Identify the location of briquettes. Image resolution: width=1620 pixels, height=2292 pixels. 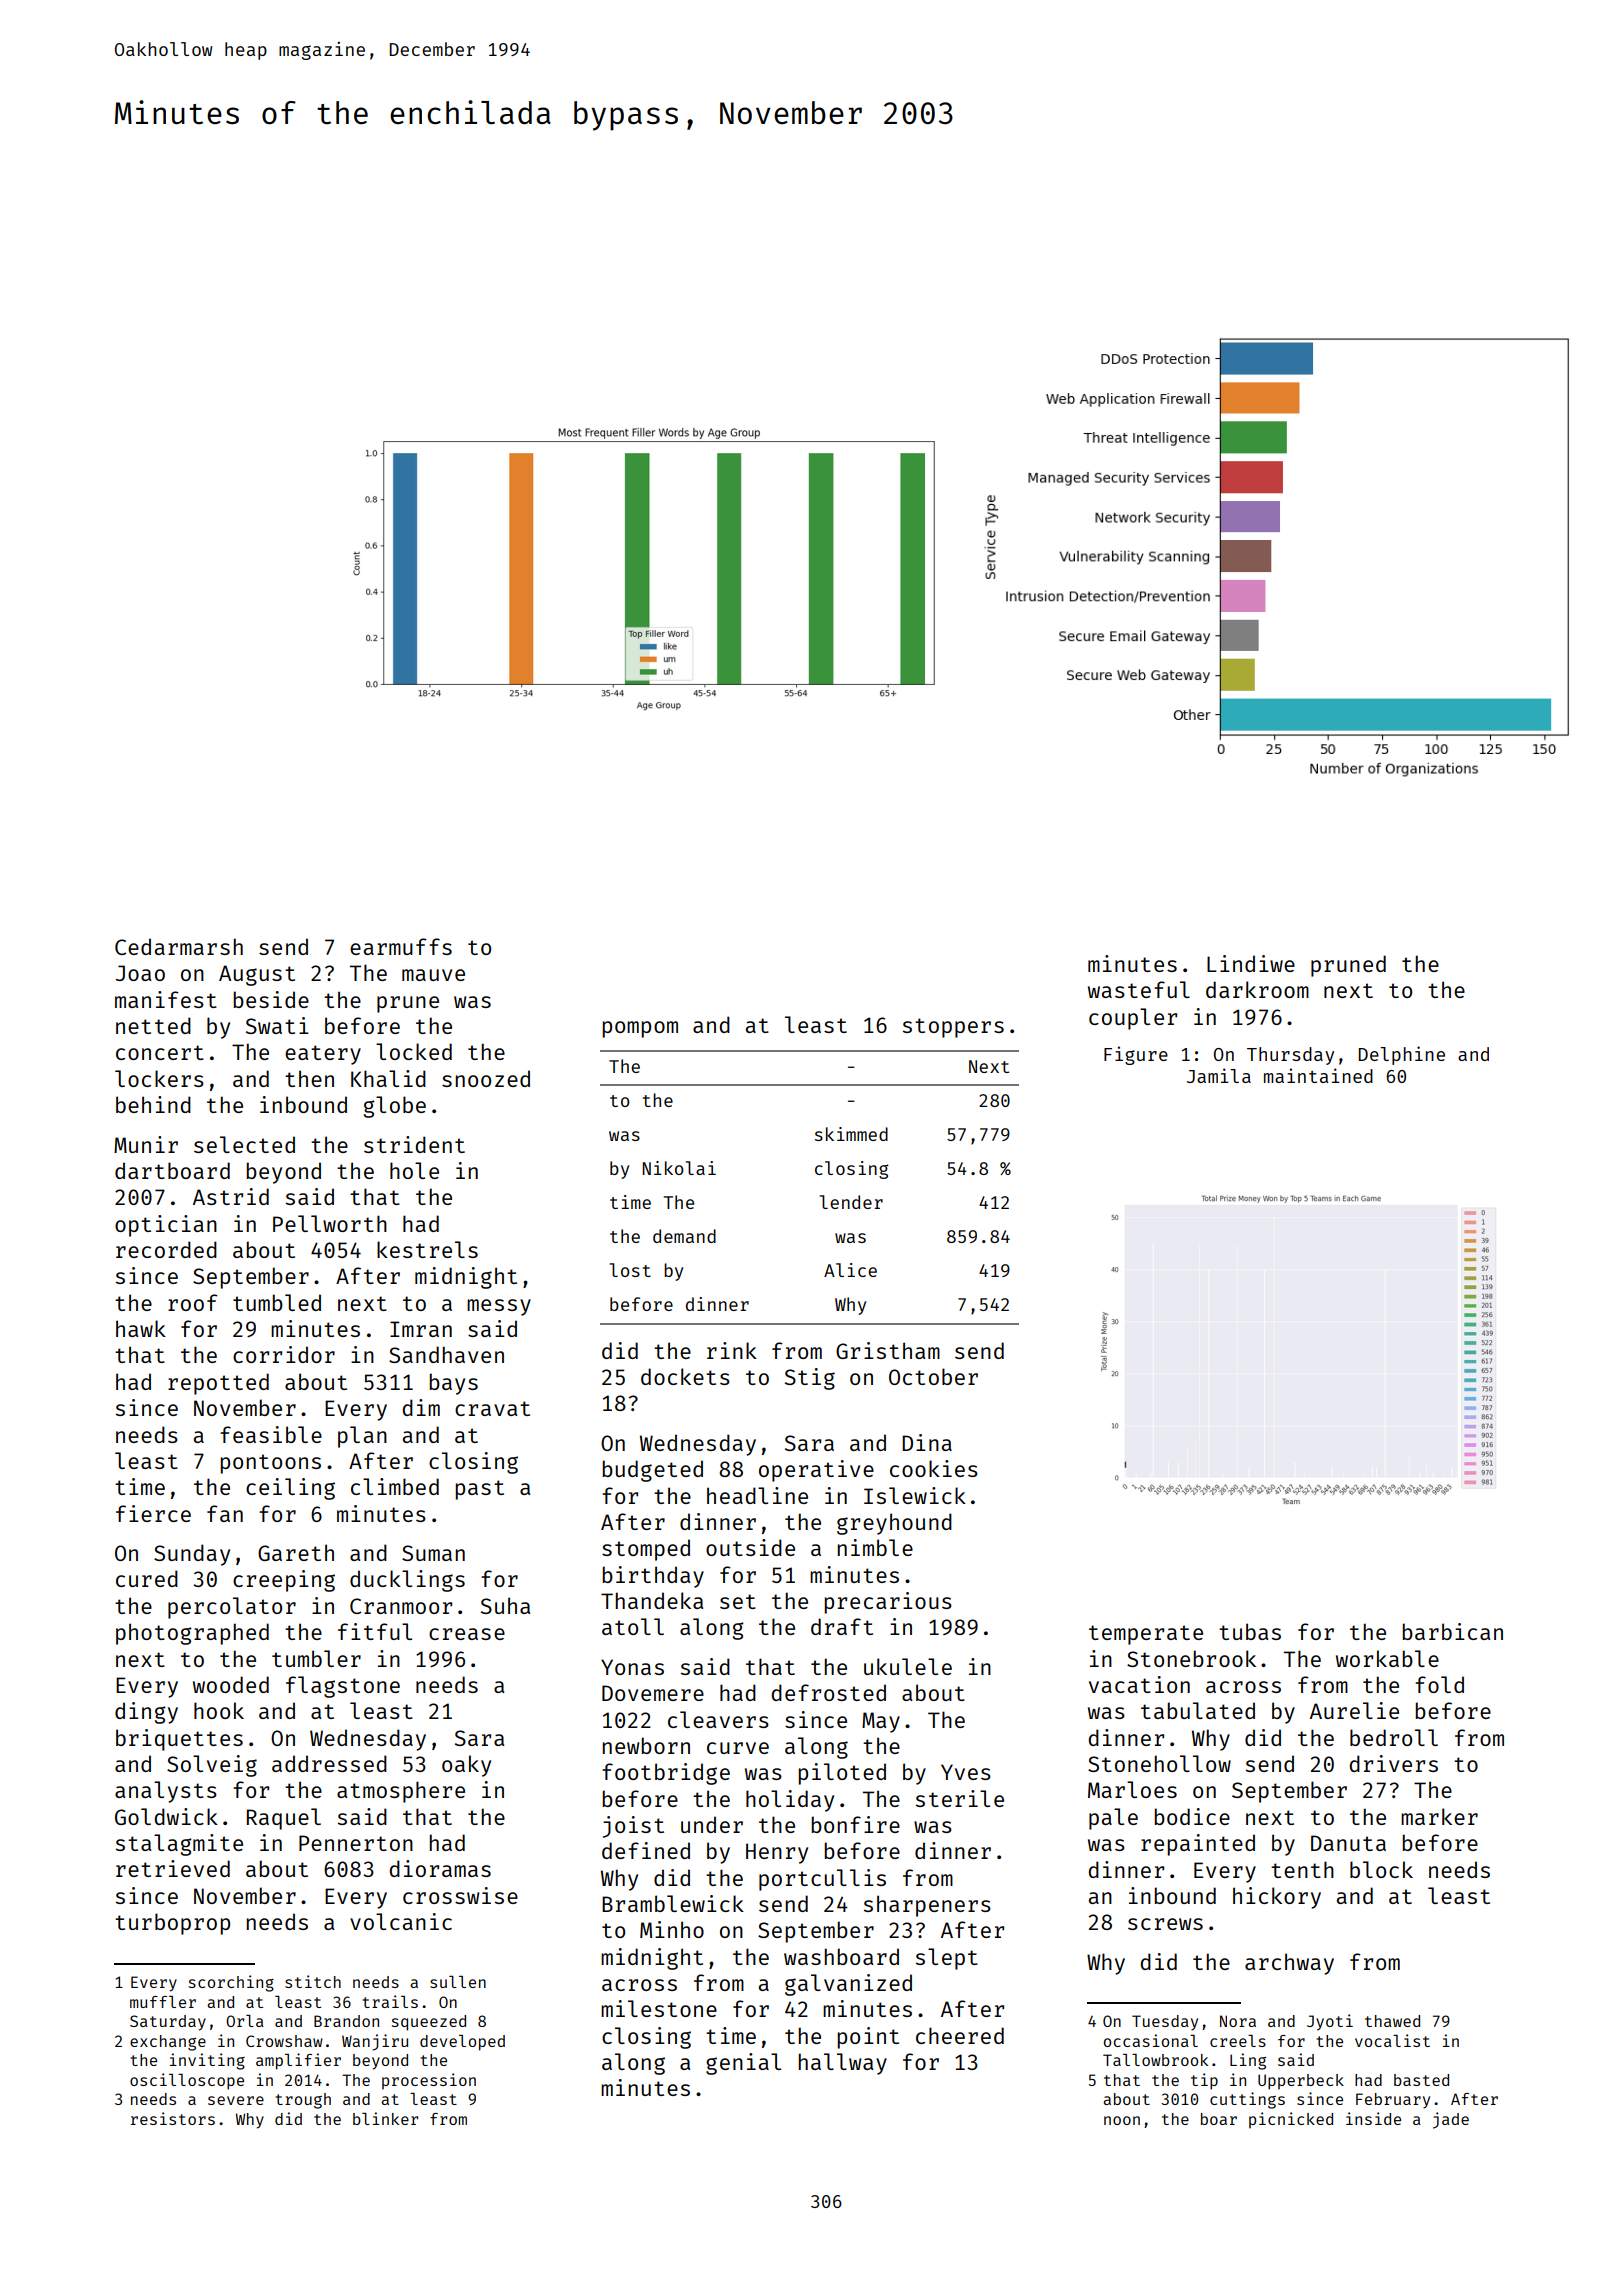
(179, 1740).
